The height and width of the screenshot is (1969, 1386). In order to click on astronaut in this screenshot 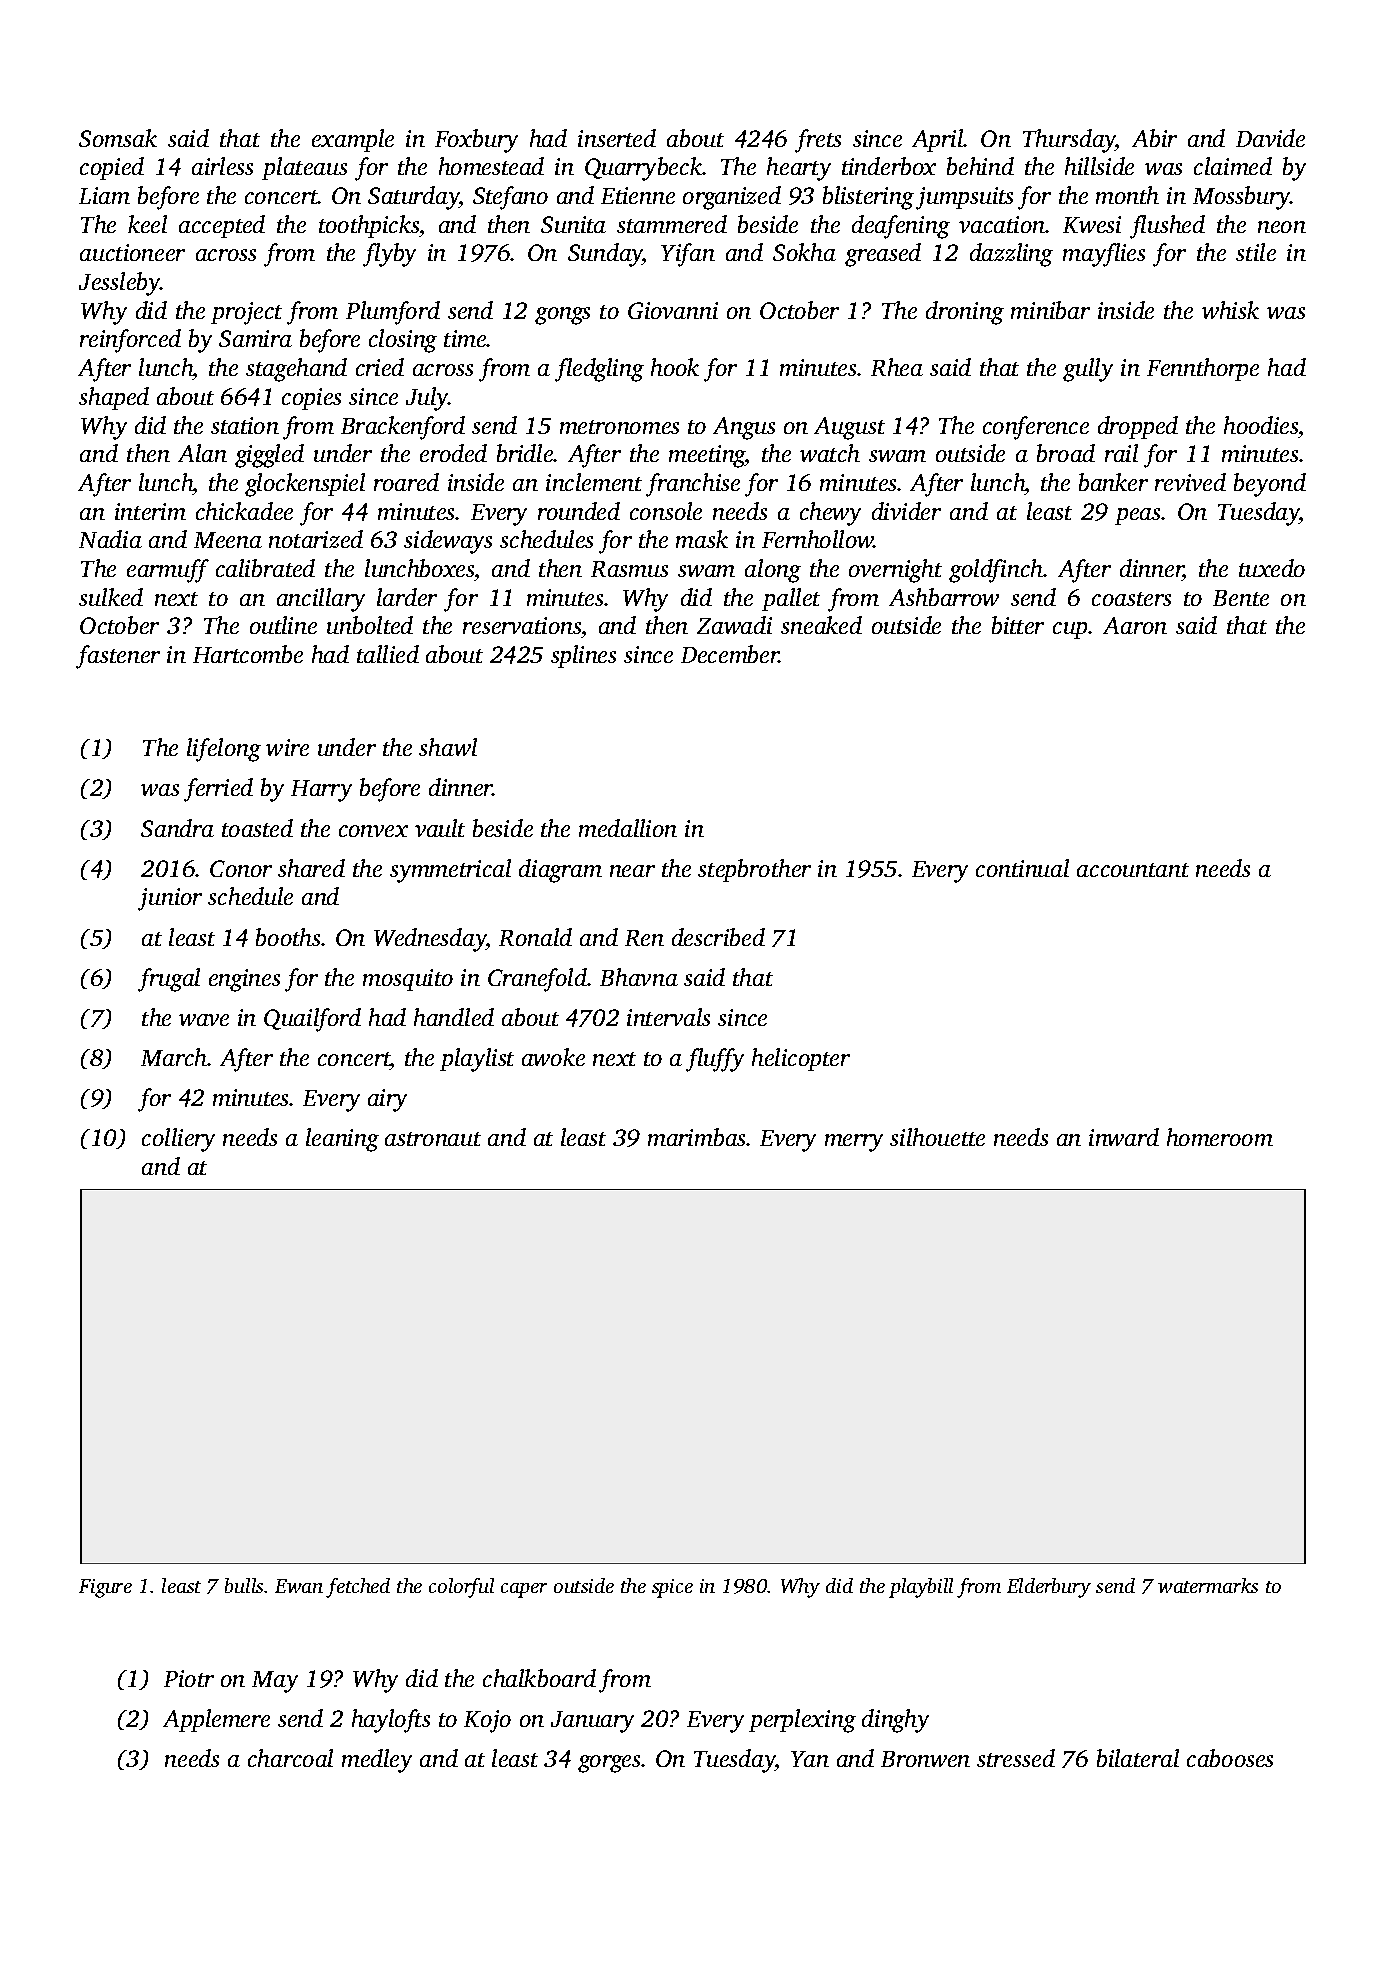, I will do `click(433, 1139)`.
